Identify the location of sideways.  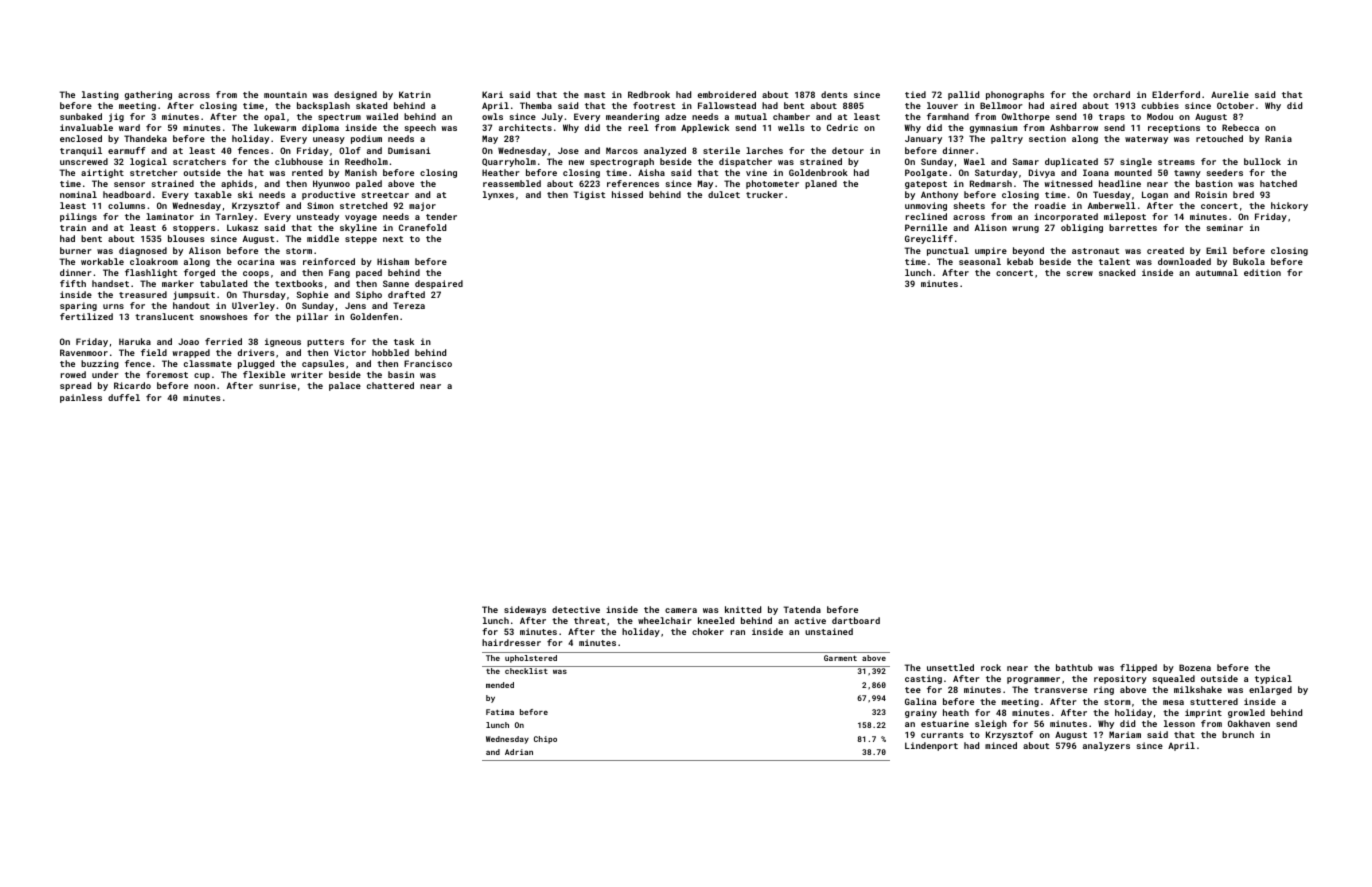
(525, 610).
